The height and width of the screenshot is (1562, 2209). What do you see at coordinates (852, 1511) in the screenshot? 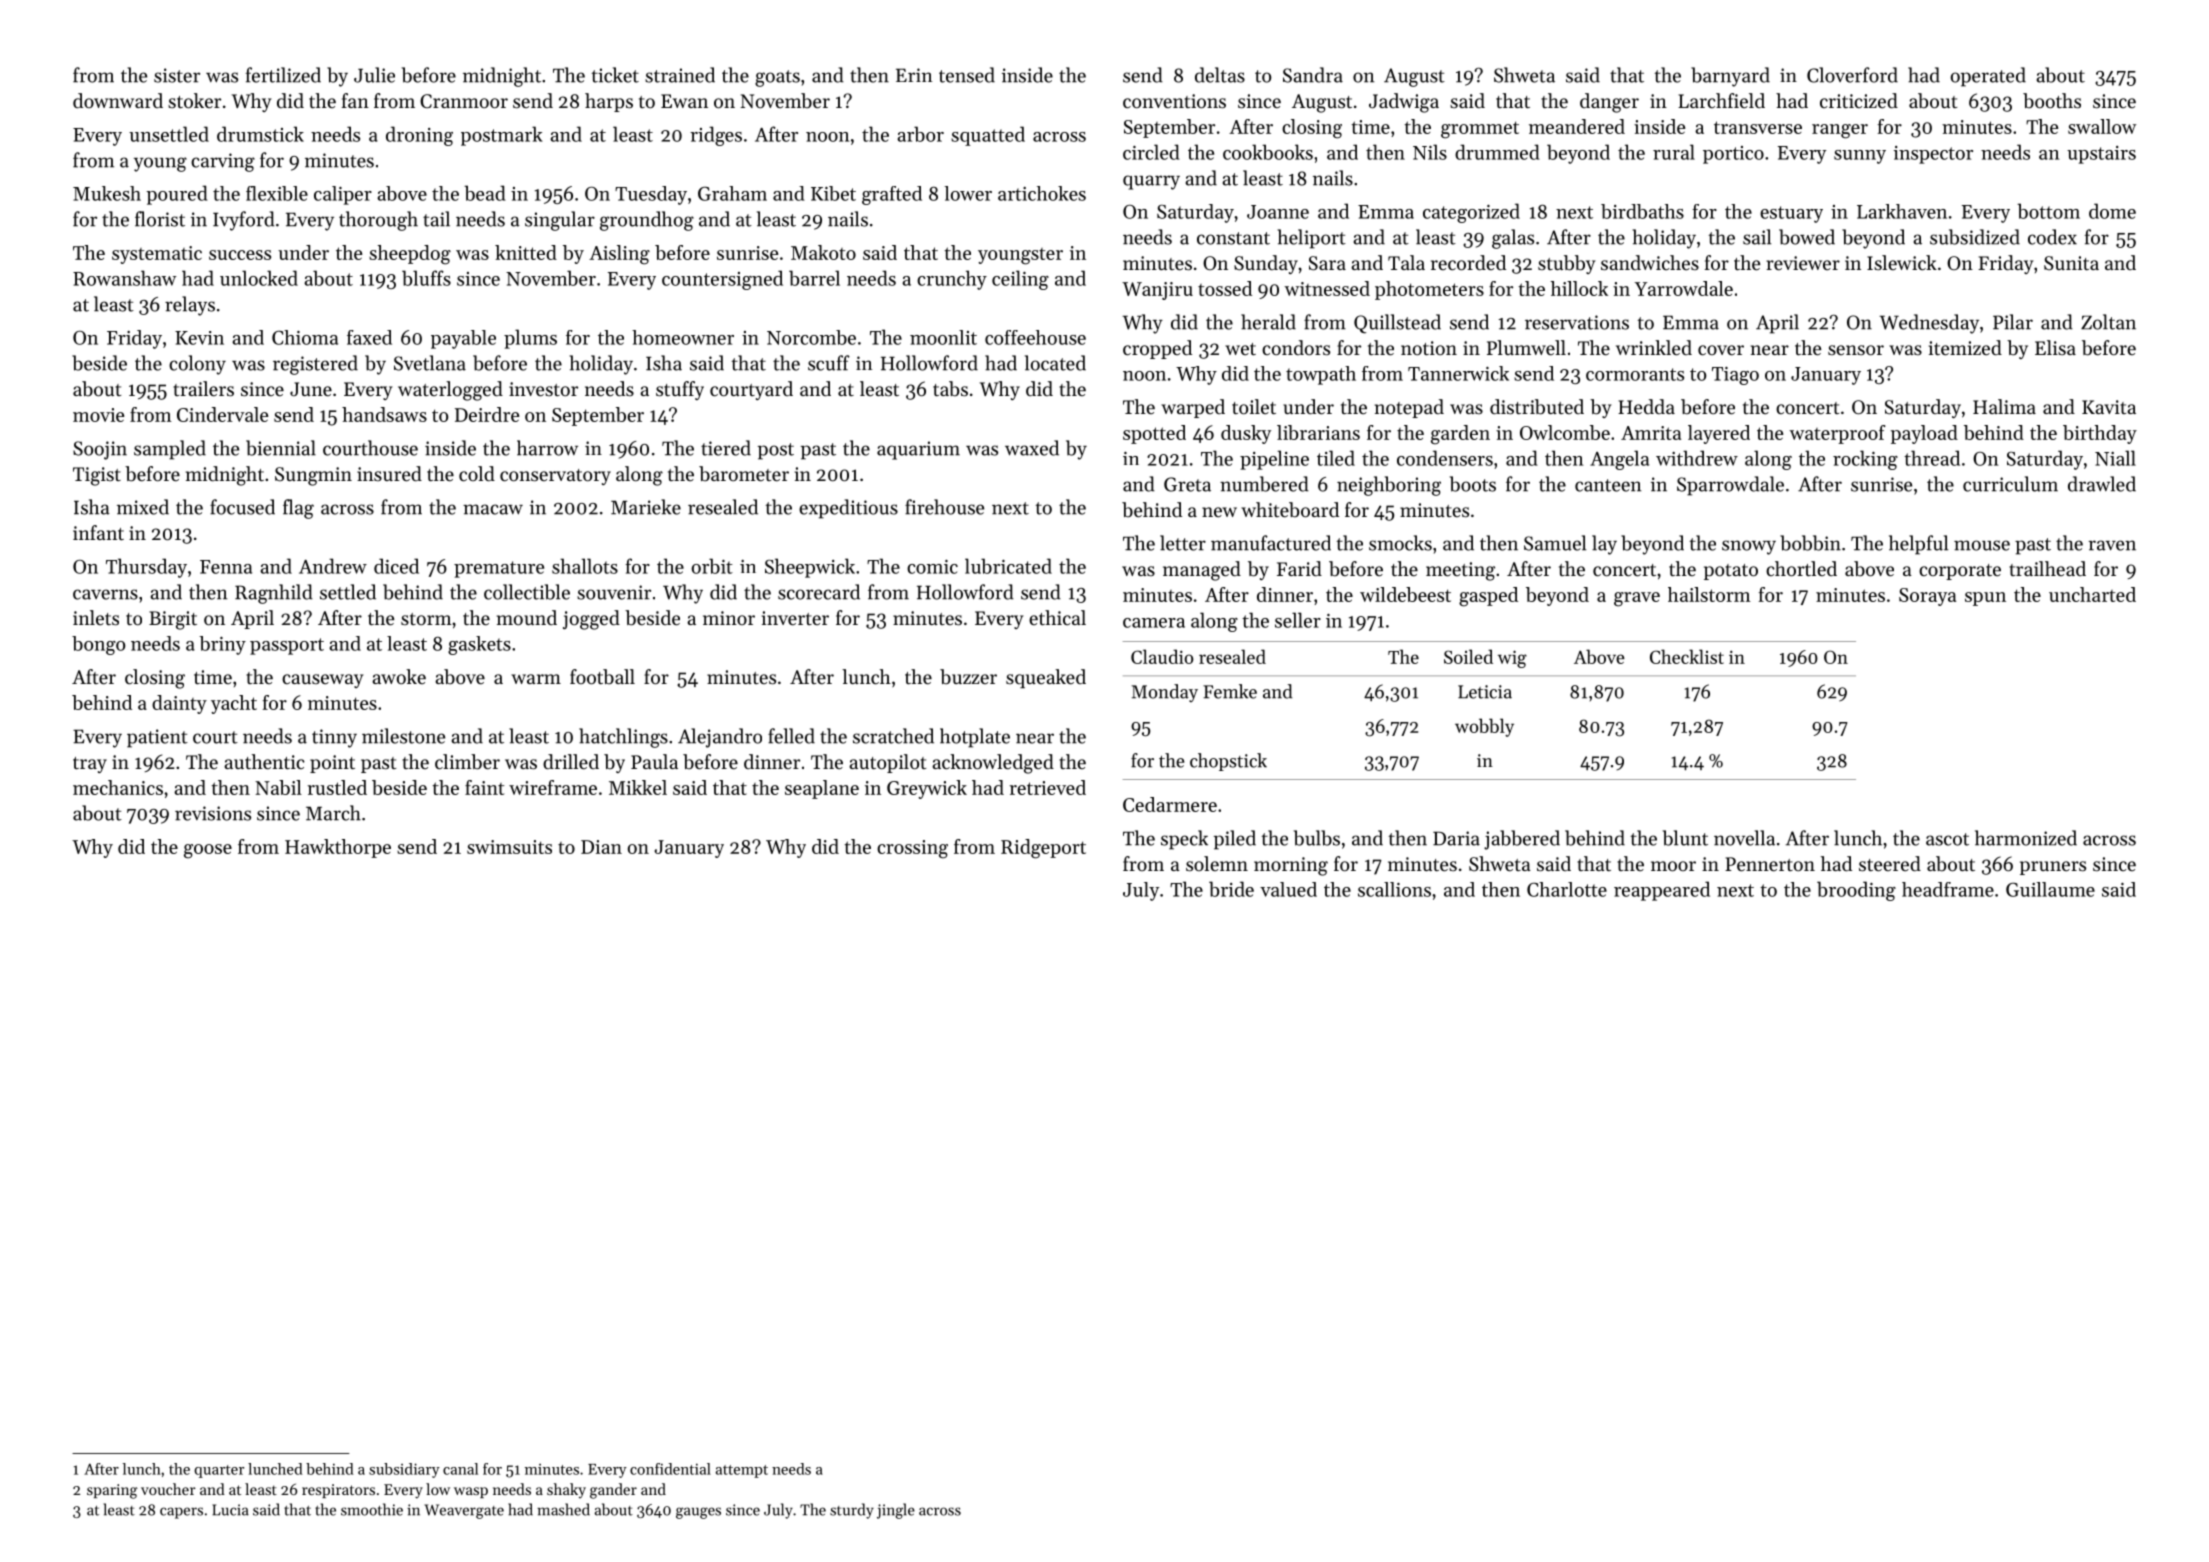
I see `sturdy` at bounding box center [852, 1511].
